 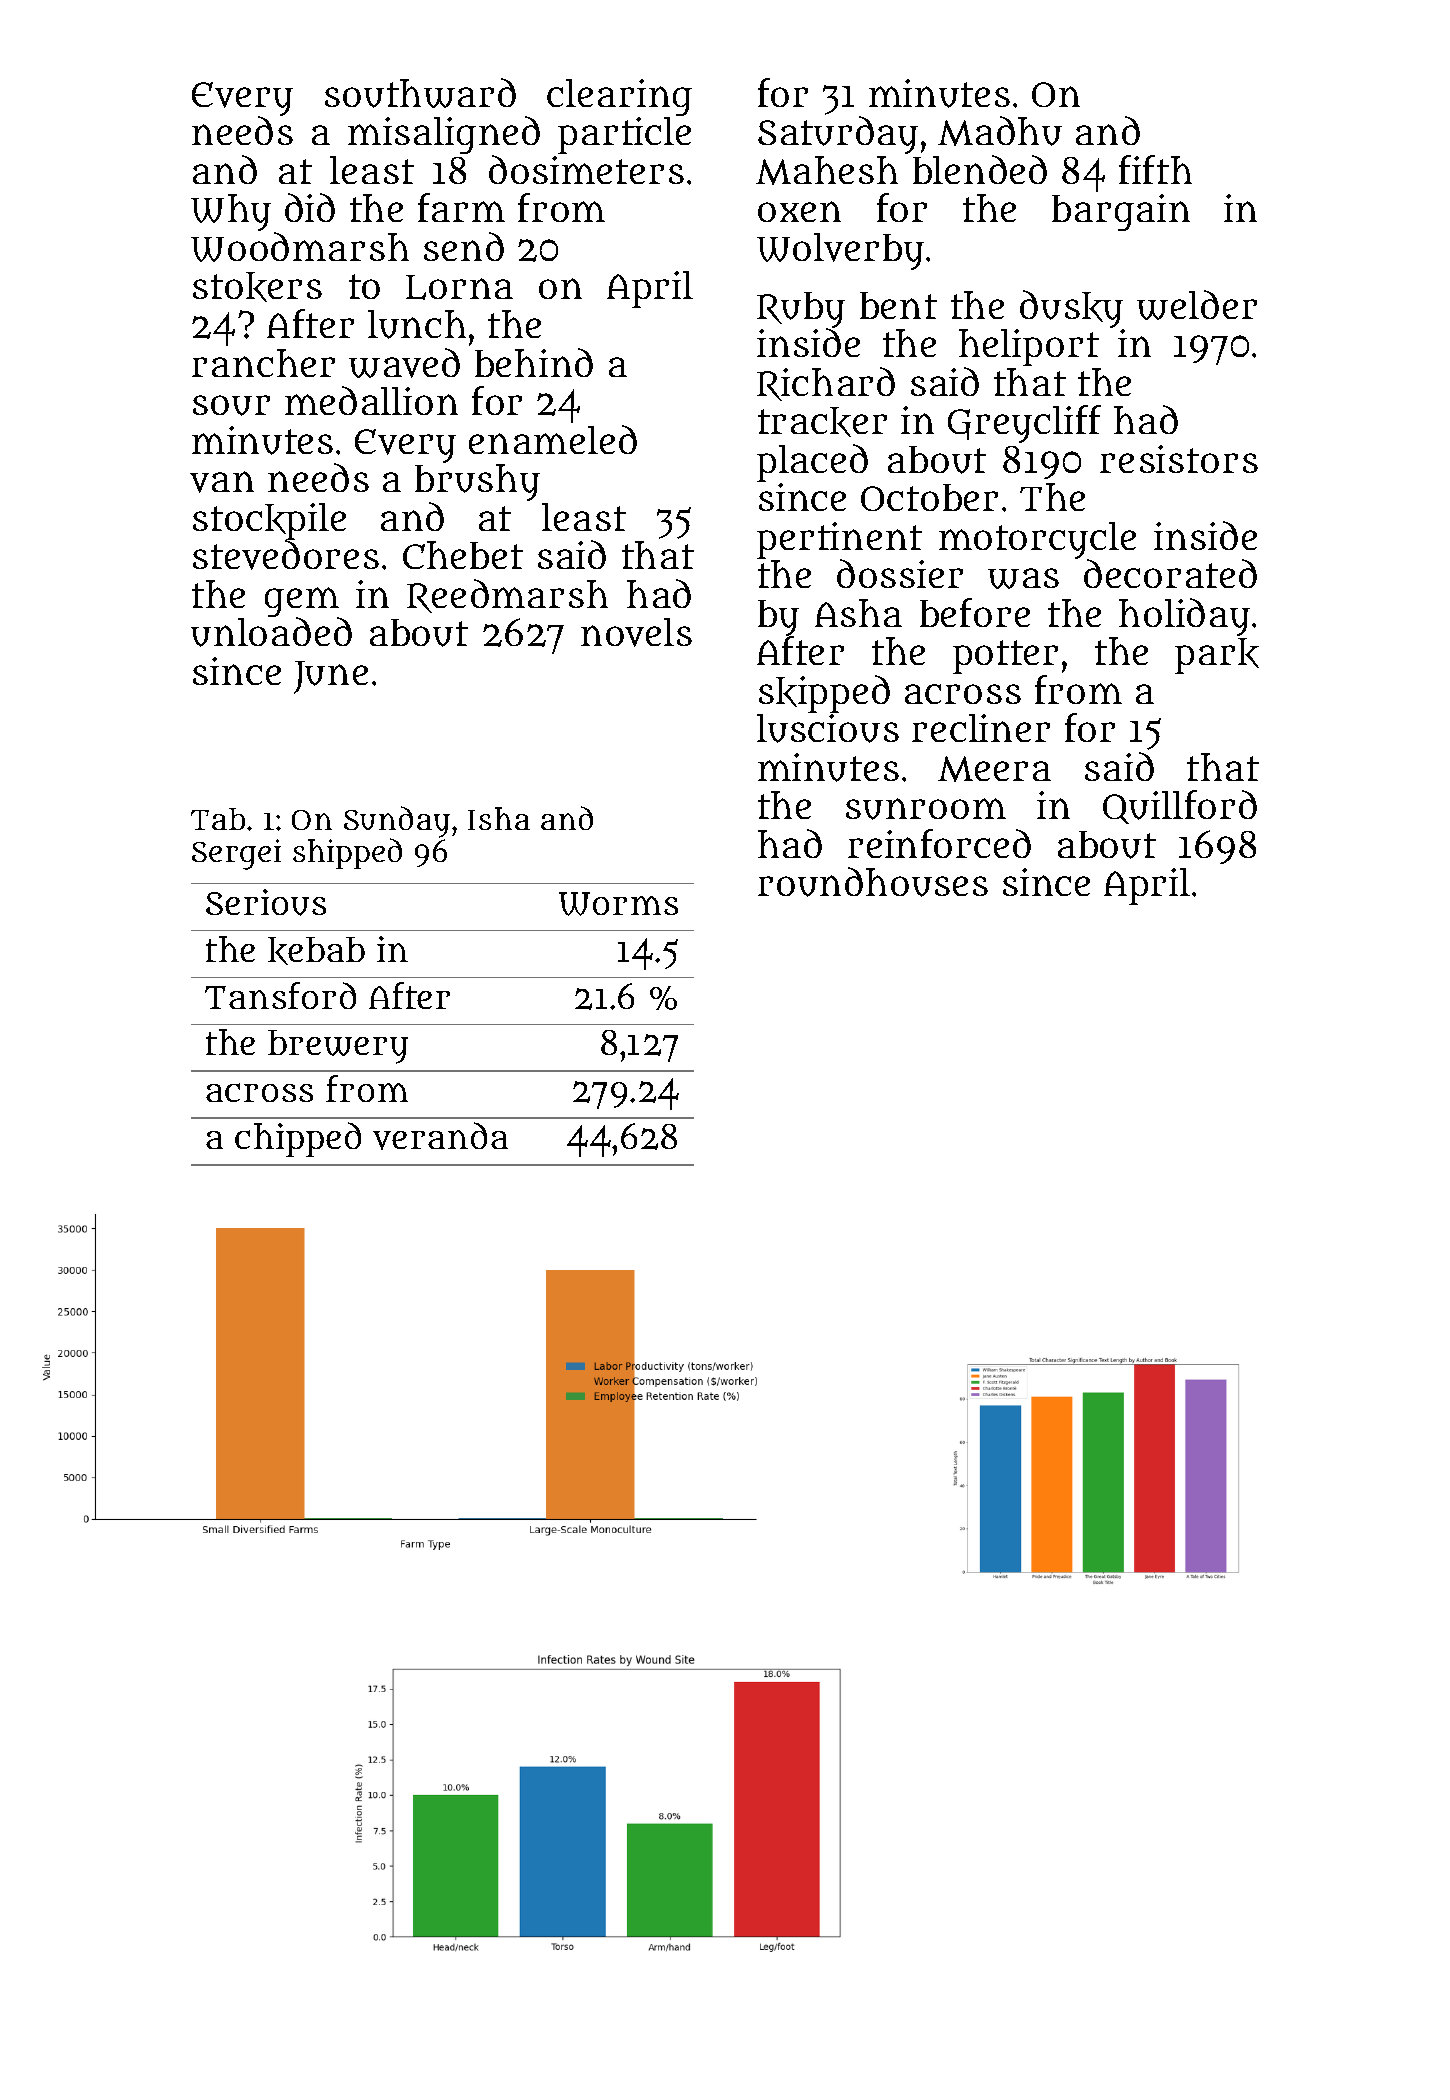 What do you see at coordinates (1180, 807) in the screenshot?
I see `Quillford` at bounding box center [1180, 807].
